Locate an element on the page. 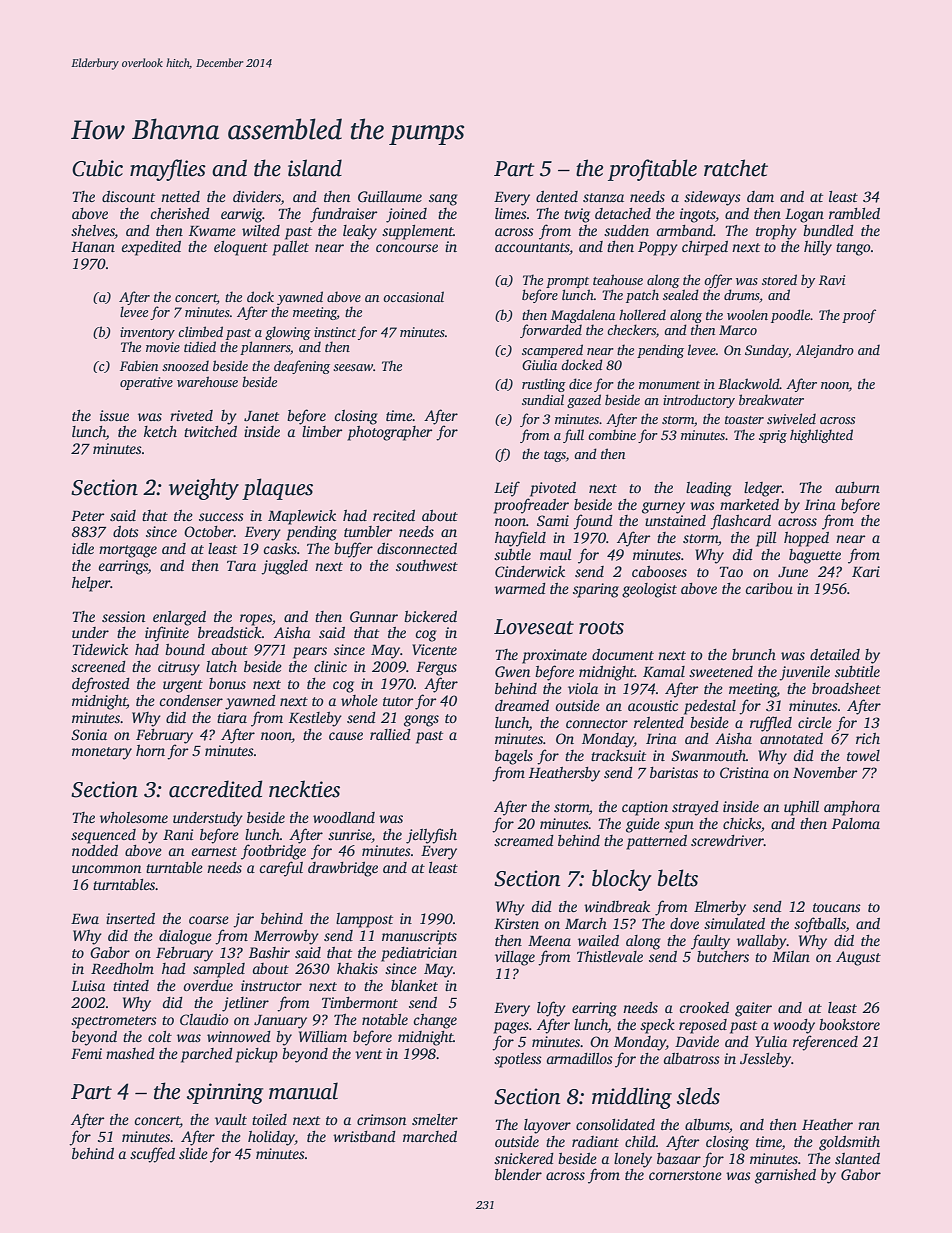 The width and height of the document is (952, 1233). scuffed is located at coordinates (152, 1155).
